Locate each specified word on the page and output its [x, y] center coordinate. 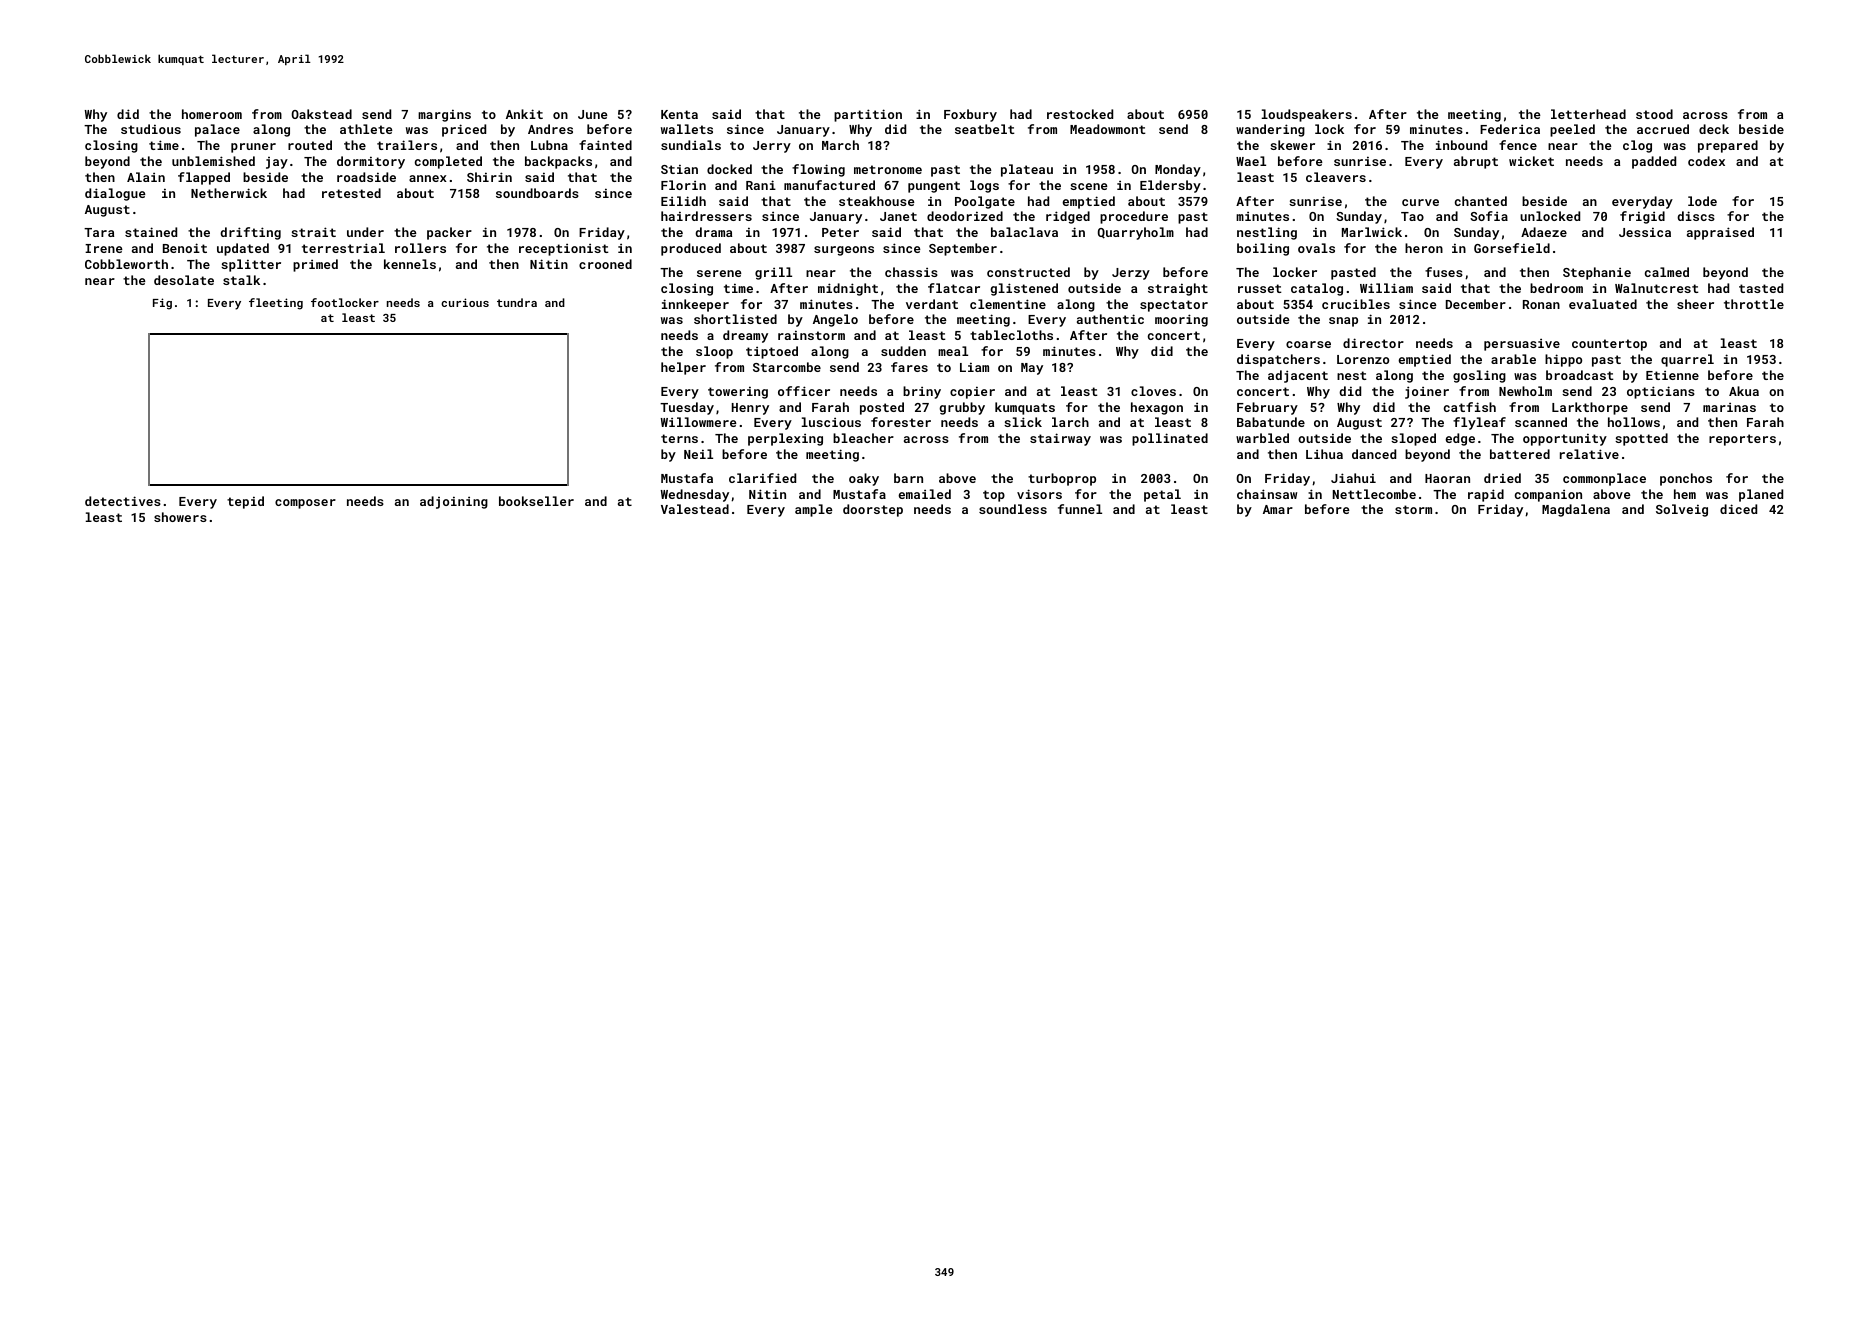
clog [1637, 146]
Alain [146, 177]
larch [1070, 422]
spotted [1641, 439]
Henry [750, 409]
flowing [818, 170]
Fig [162, 304]
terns [679, 438]
